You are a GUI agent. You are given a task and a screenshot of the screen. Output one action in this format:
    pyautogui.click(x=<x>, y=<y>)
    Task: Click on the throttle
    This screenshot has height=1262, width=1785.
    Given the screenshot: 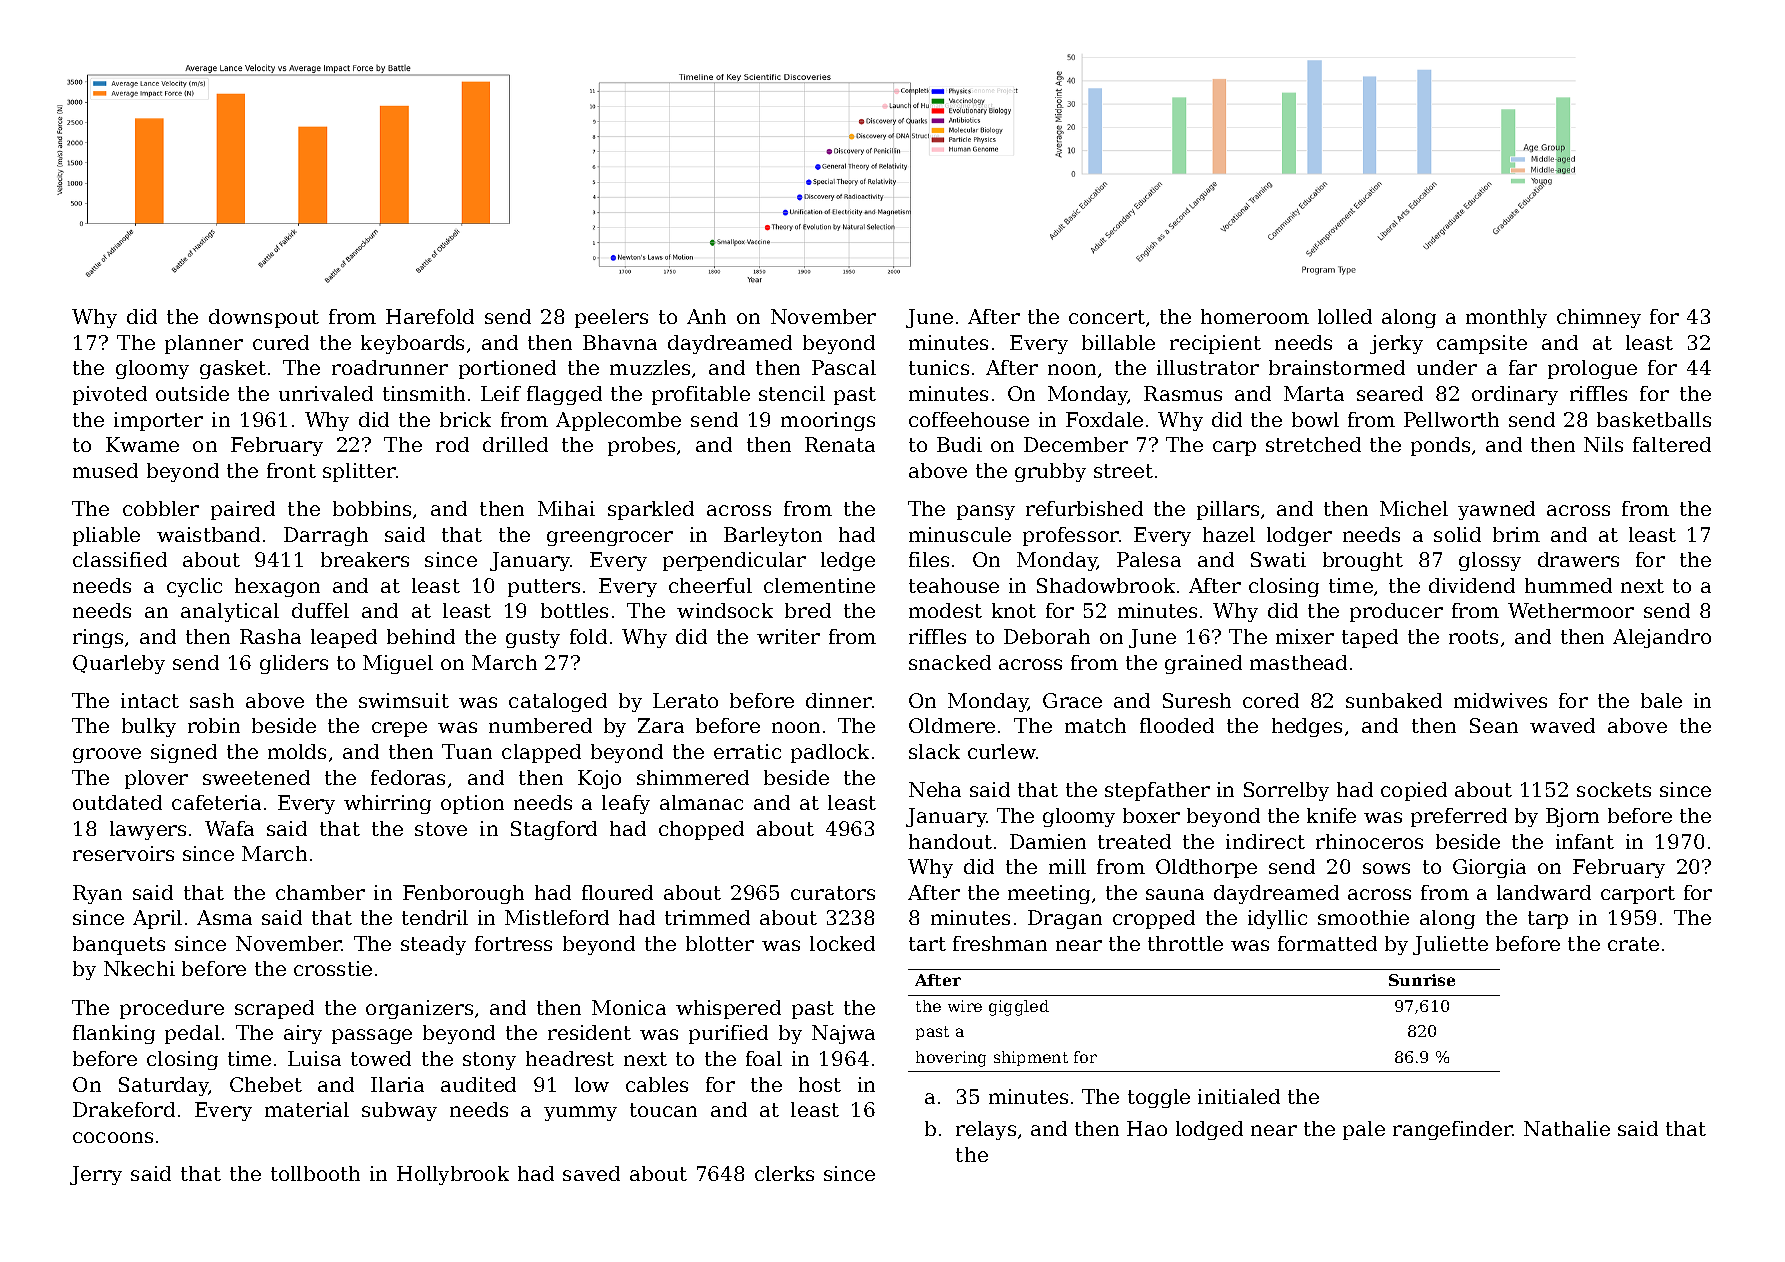 What is the action you would take?
    pyautogui.click(x=1185, y=943)
